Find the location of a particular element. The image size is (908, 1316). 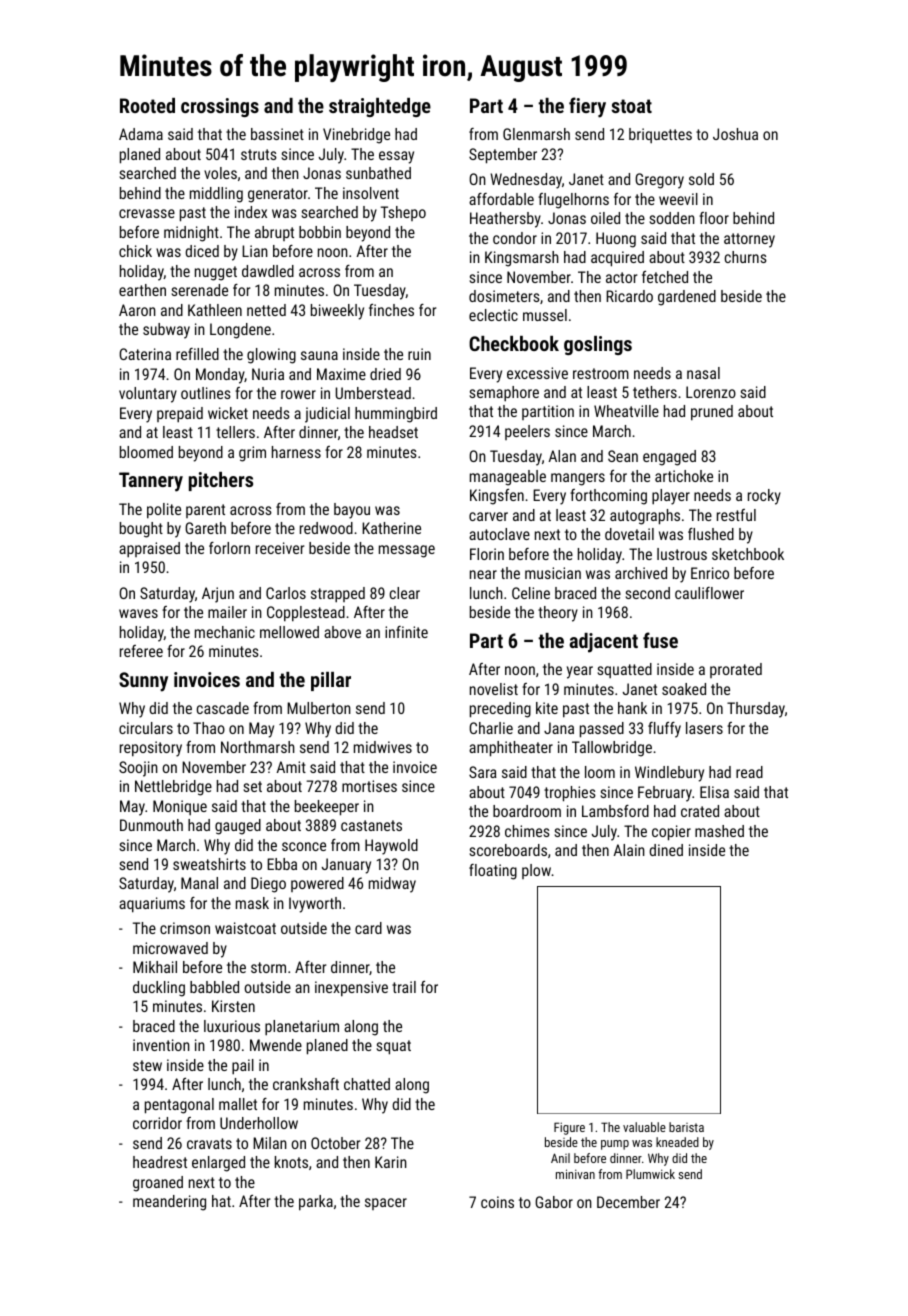

Rooted is located at coordinates (147, 105).
